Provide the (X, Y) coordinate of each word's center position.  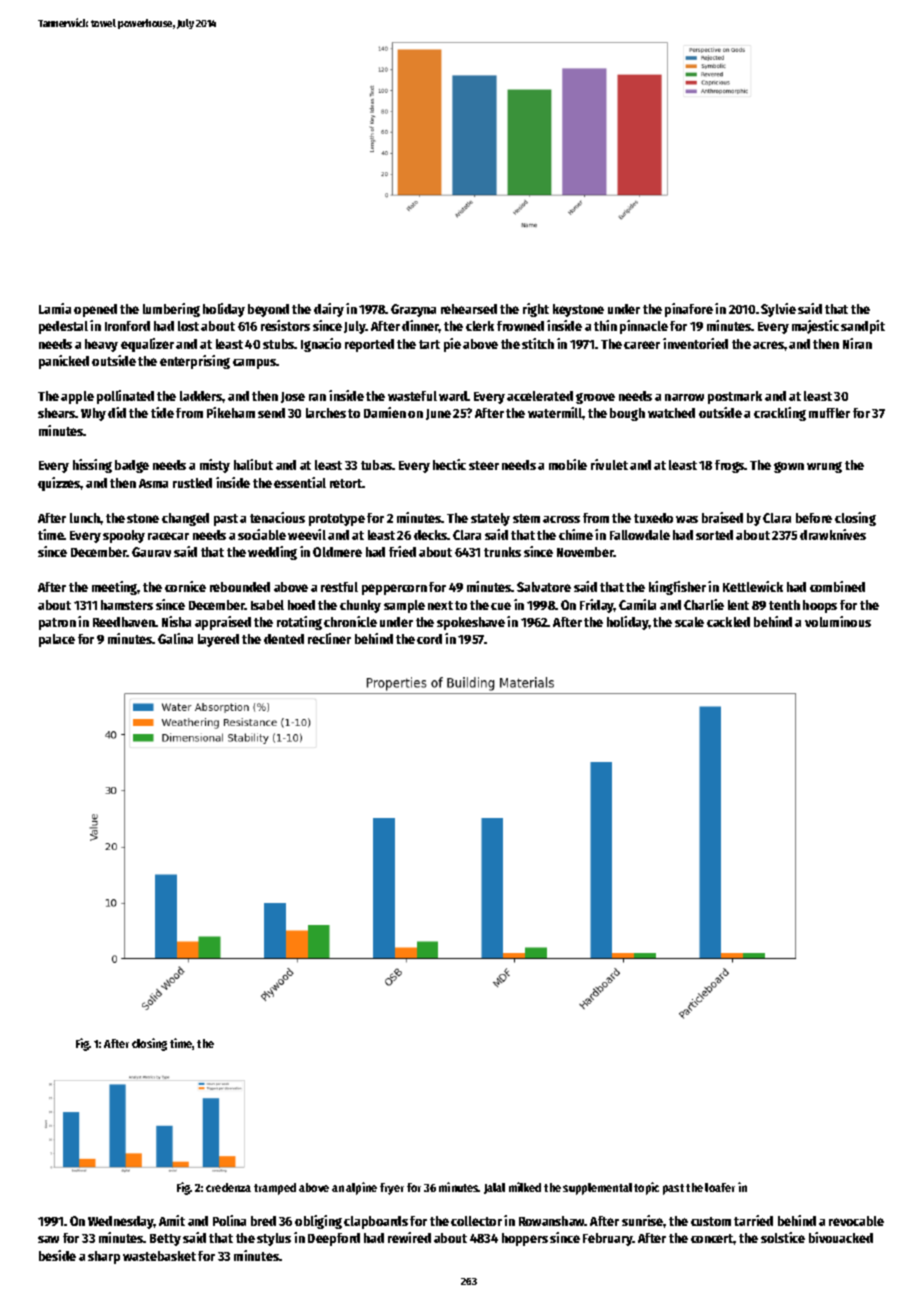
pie (452, 345)
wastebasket (159, 1256)
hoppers (525, 1239)
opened (95, 310)
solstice (783, 1237)
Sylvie (778, 310)
